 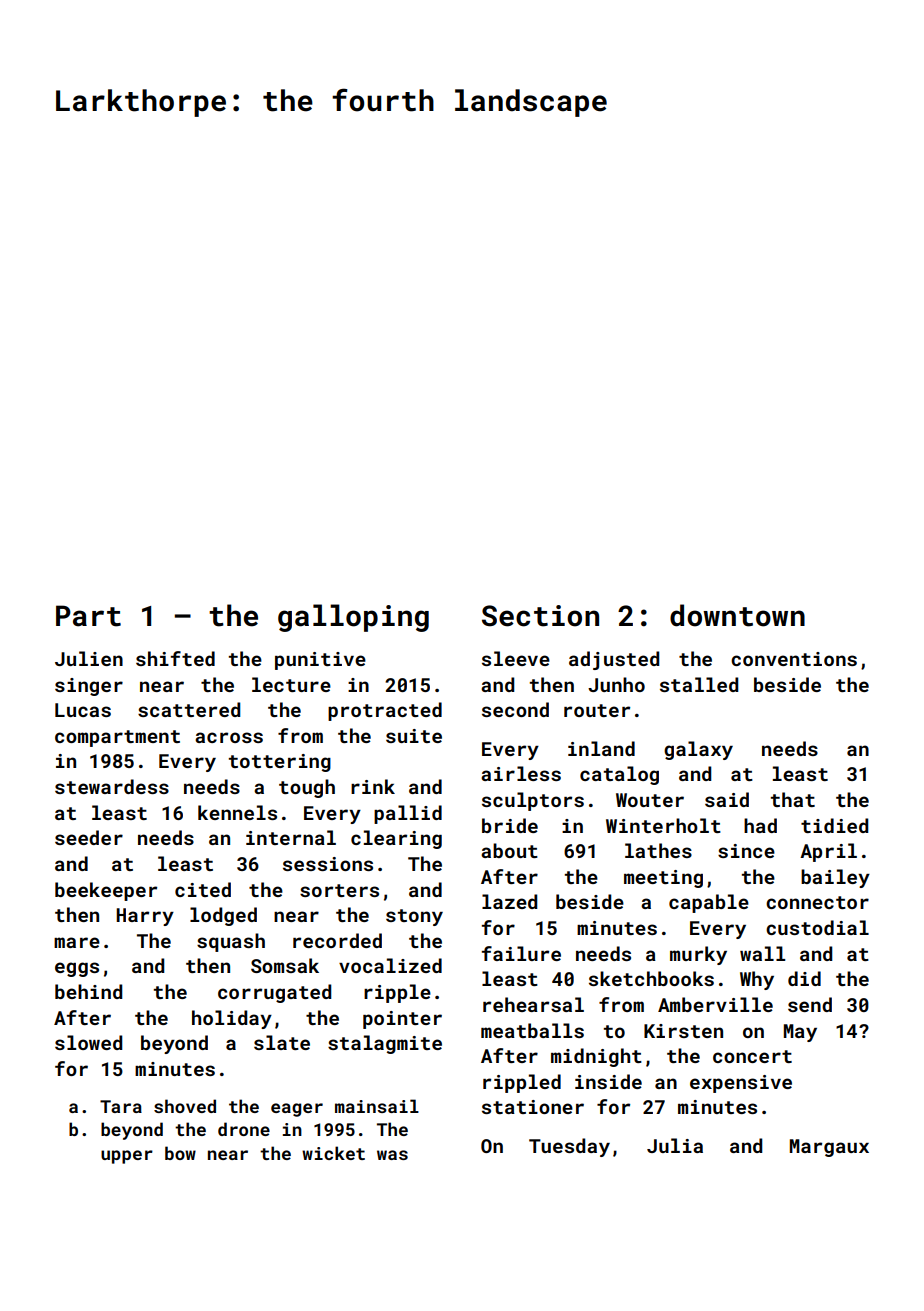 What do you see at coordinates (89, 687) in the screenshot?
I see `singer` at bounding box center [89, 687].
